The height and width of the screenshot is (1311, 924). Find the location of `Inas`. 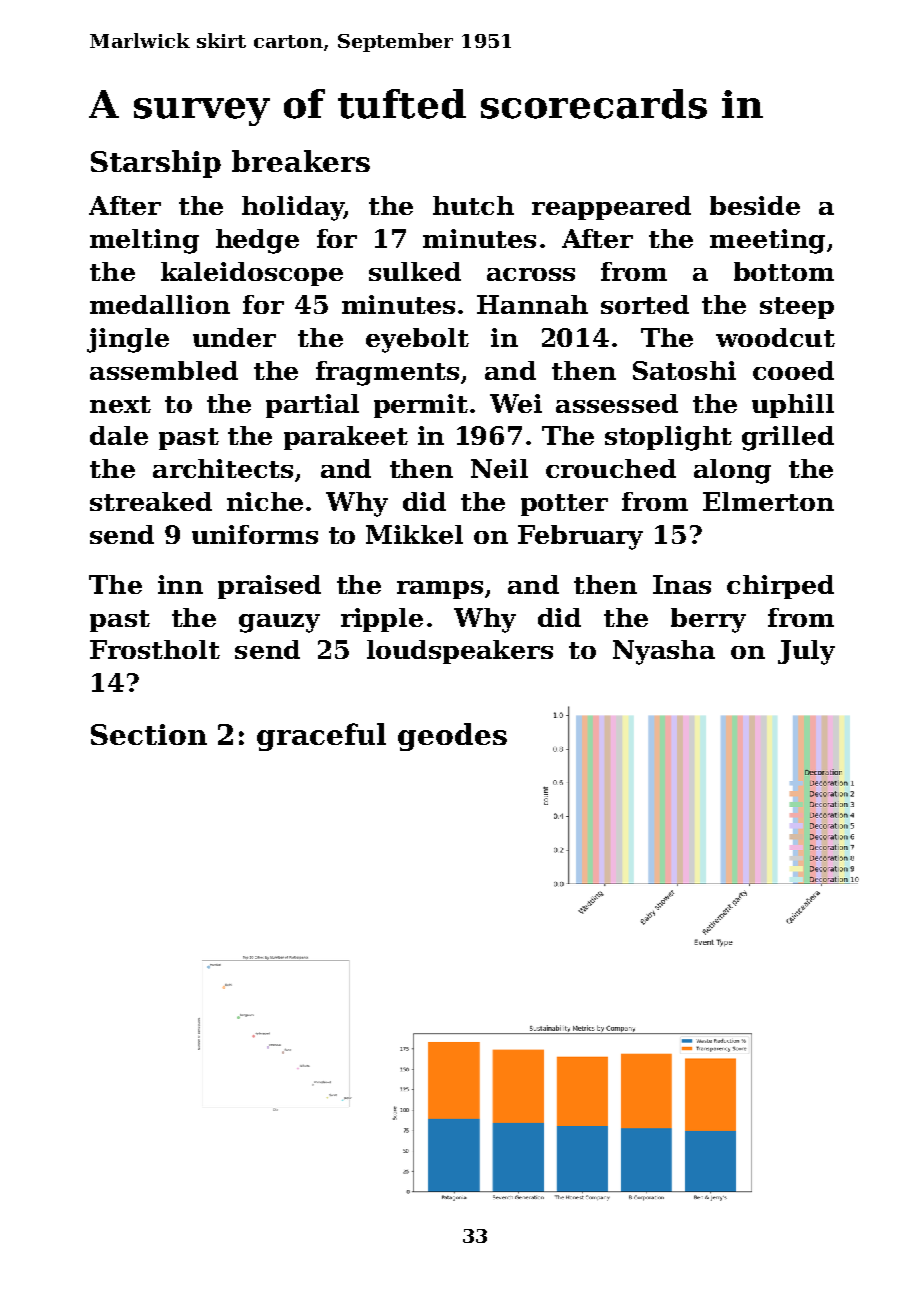

Inas is located at coordinates (682, 584).
